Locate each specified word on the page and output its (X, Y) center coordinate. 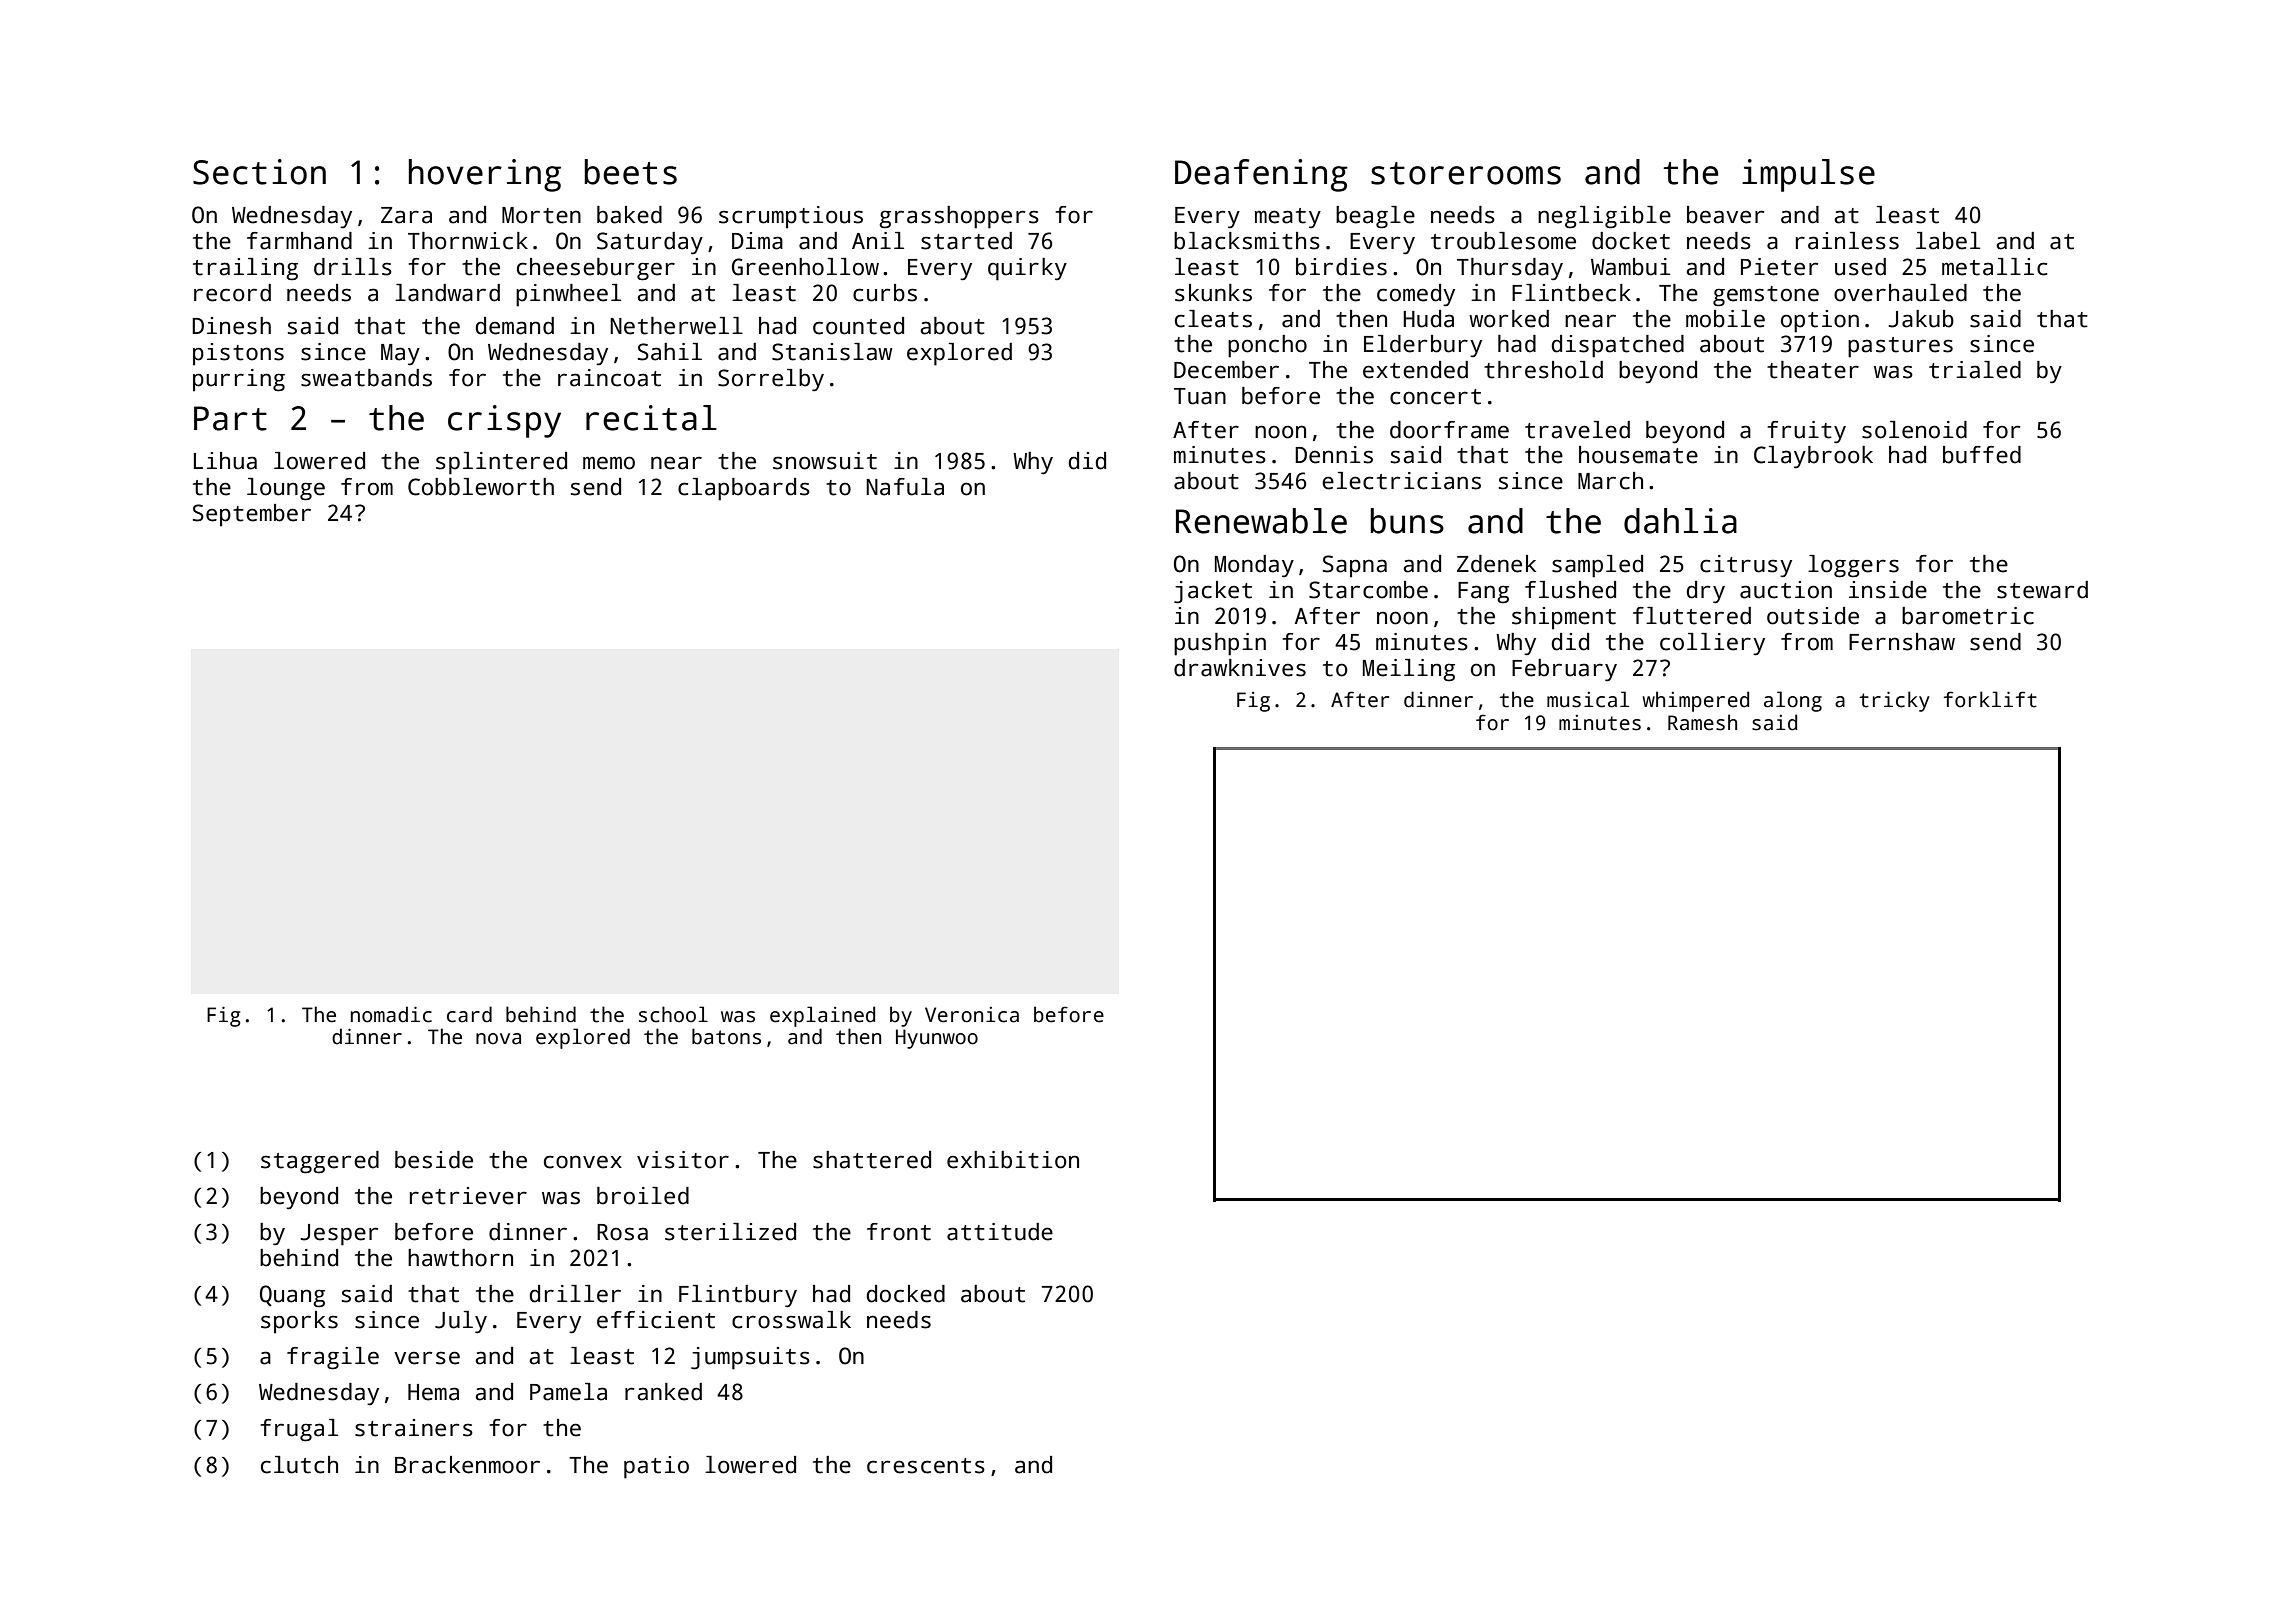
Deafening (1261, 175)
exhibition (1013, 1160)
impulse (1808, 175)
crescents (926, 1466)
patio (656, 1467)
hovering (485, 175)
